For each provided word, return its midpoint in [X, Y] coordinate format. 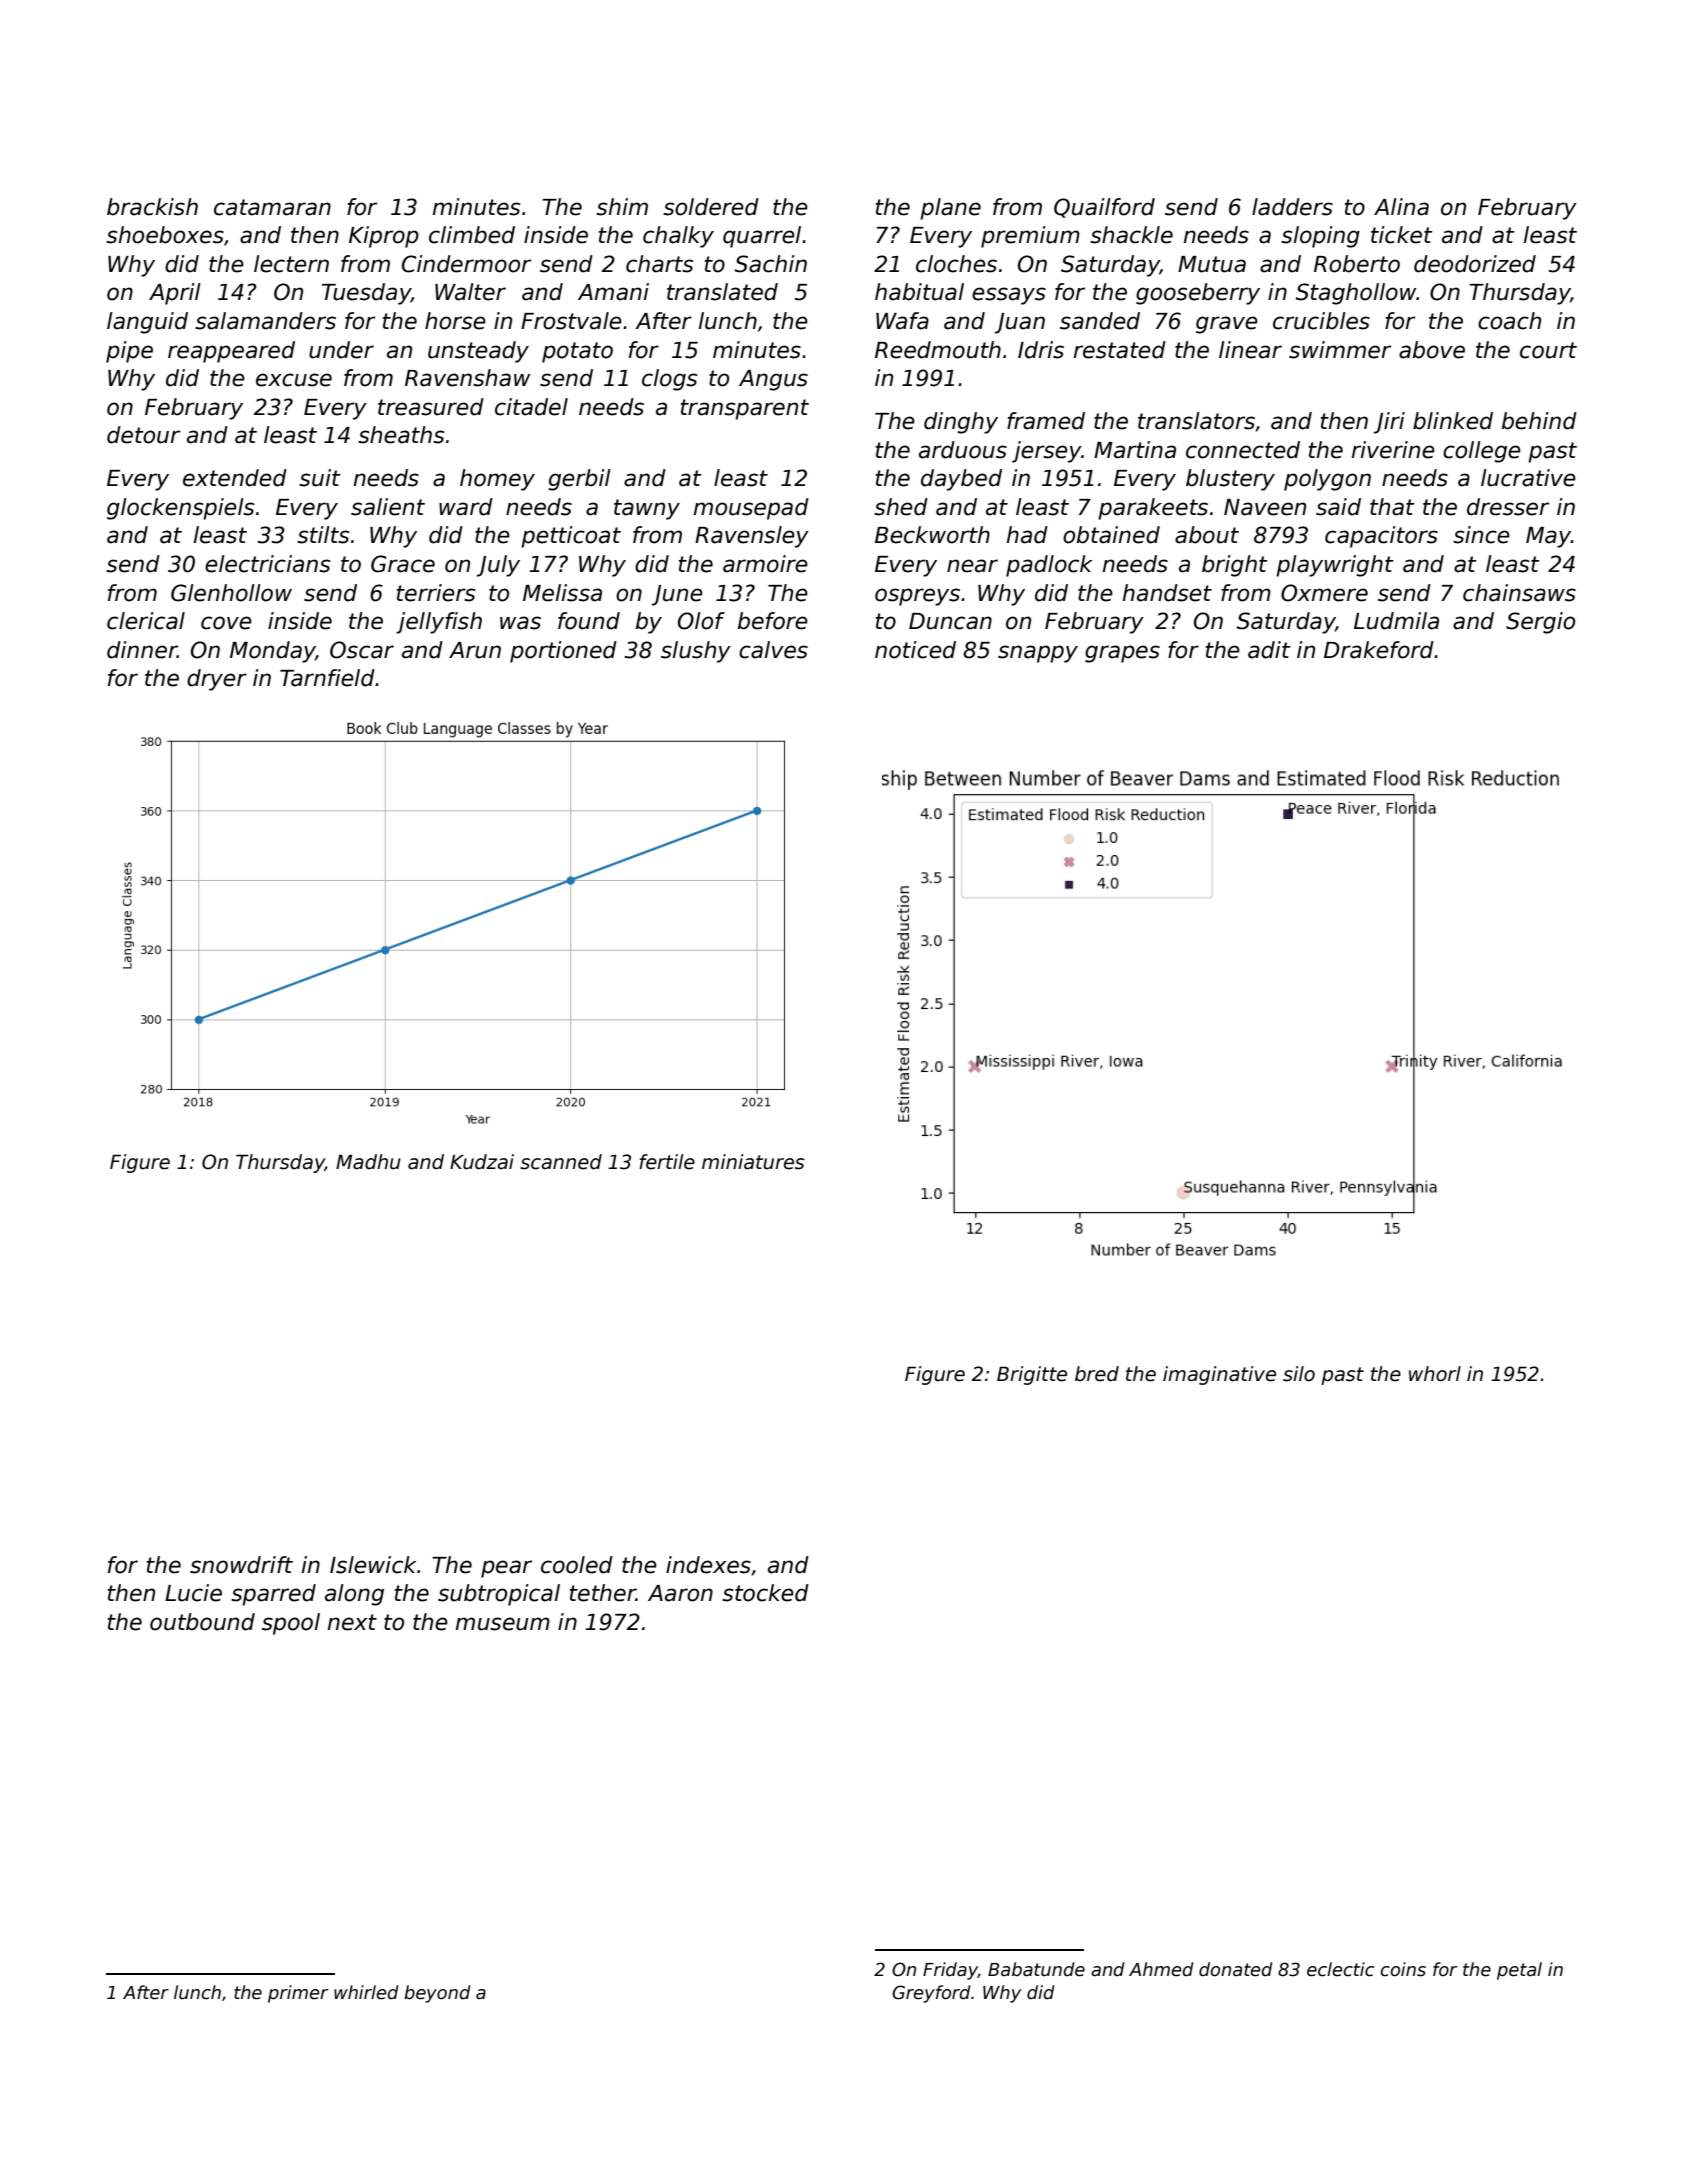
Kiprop [384, 237]
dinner [142, 650]
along [354, 1595]
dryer [217, 680]
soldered [711, 207]
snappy [1038, 654]
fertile [667, 1162]
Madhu [368, 1162]
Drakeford [1379, 650]
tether [603, 1593]
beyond [437, 1994]
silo [1299, 1374]
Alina [1401, 207]
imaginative [1219, 1375]
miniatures [753, 1162]
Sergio [1540, 623]
